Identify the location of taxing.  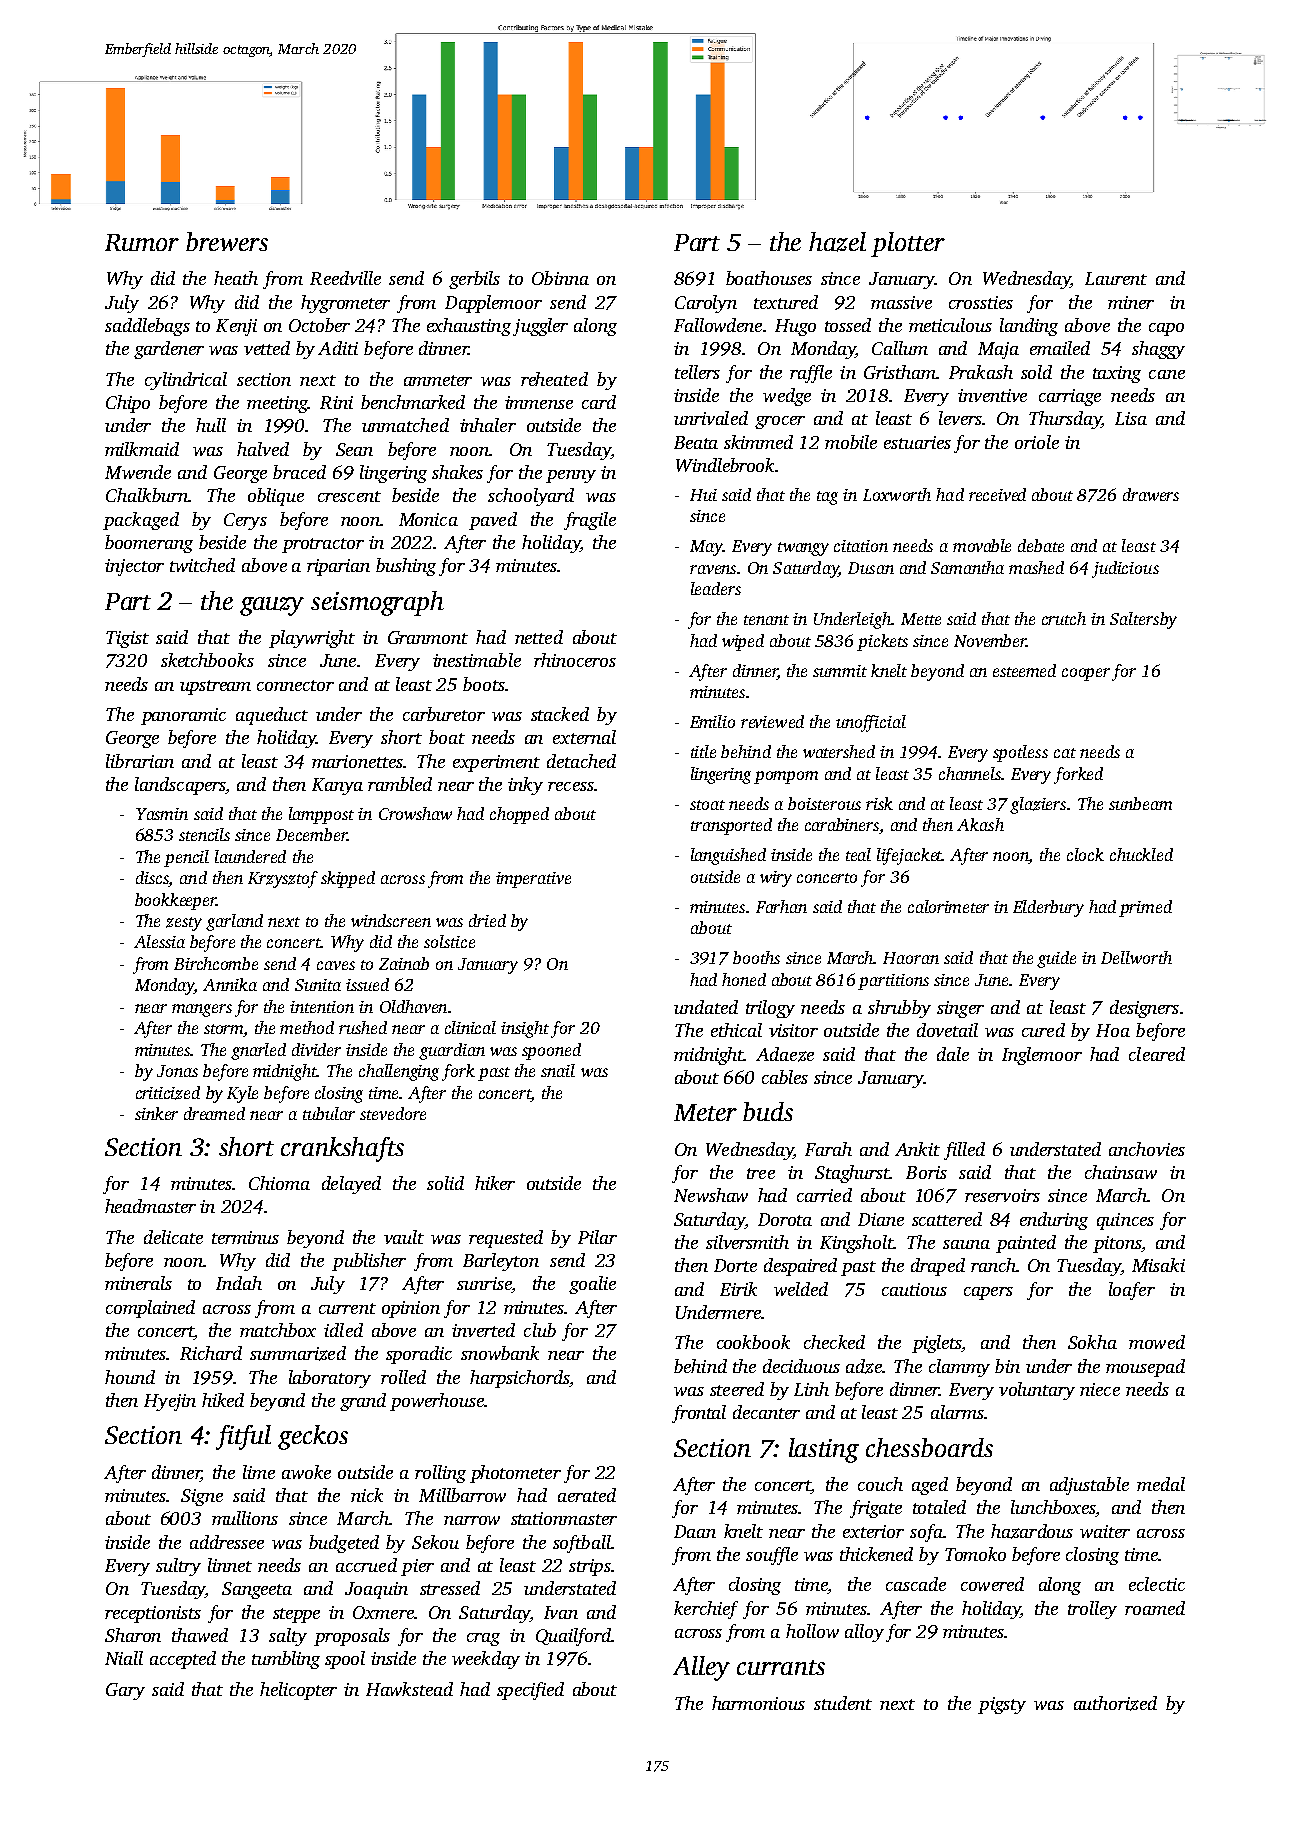
(1117, 374).
